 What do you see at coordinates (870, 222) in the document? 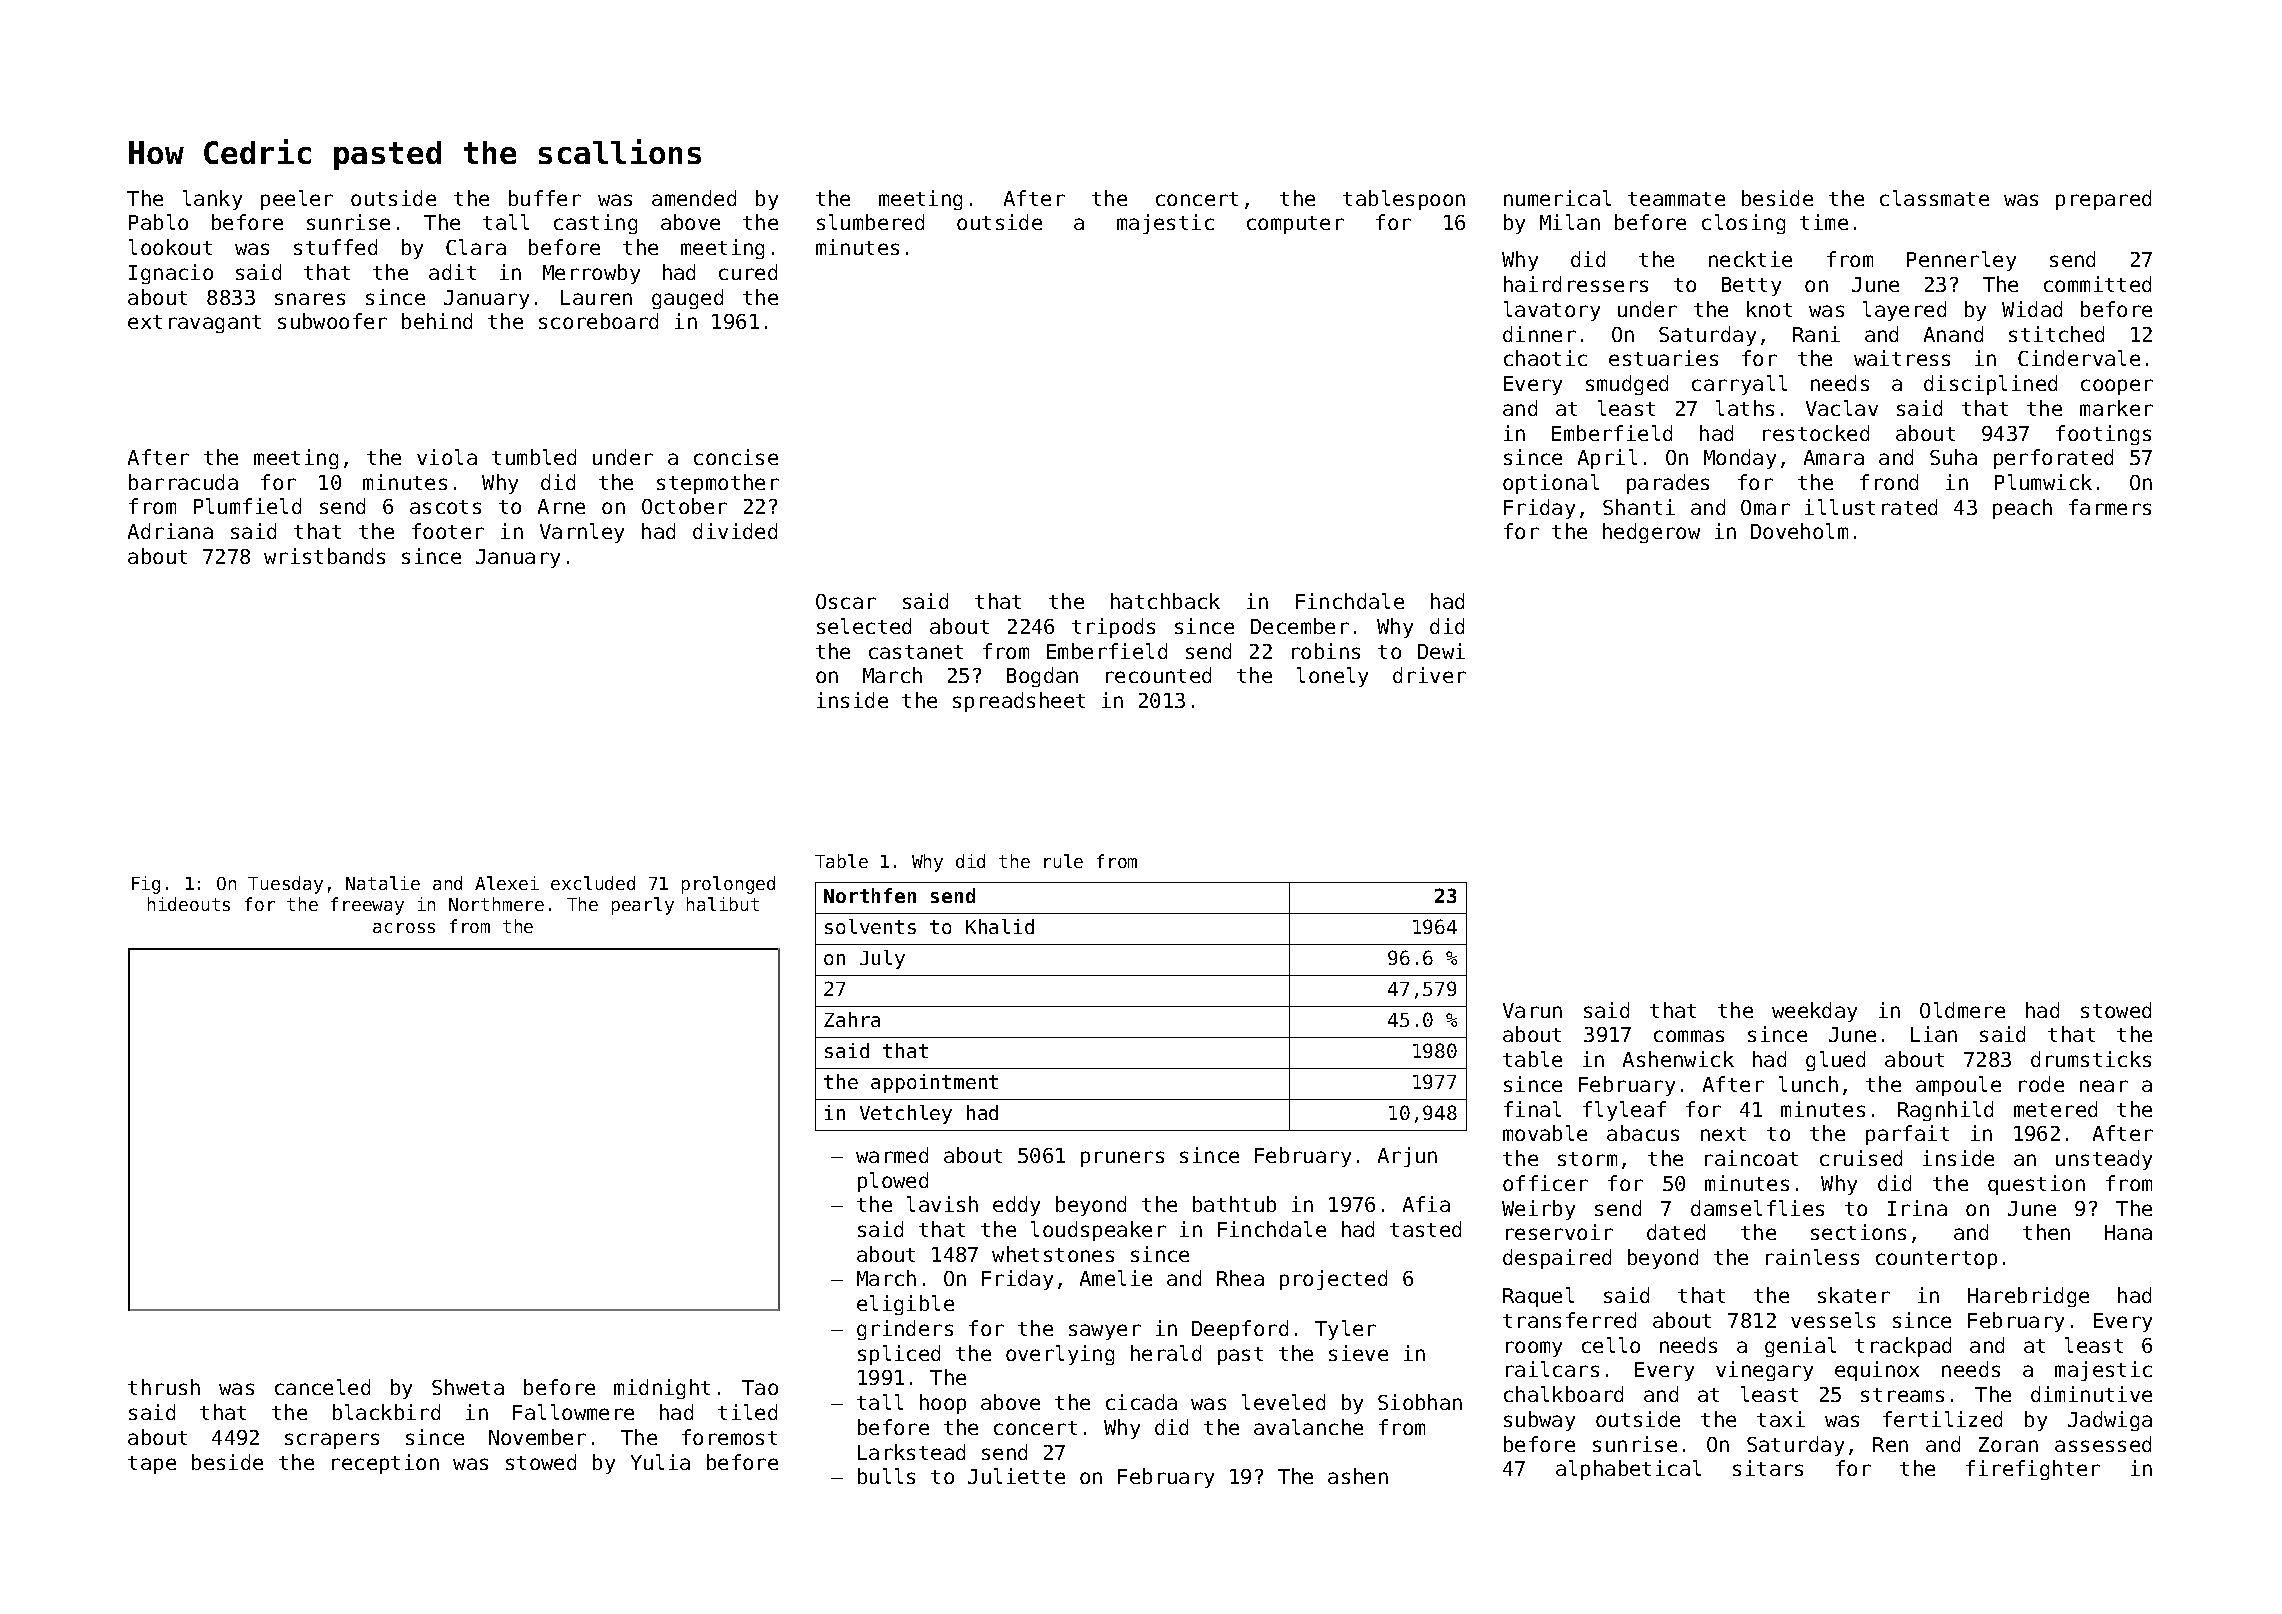
I see `slumbered` at bounding box center [870, 222].
